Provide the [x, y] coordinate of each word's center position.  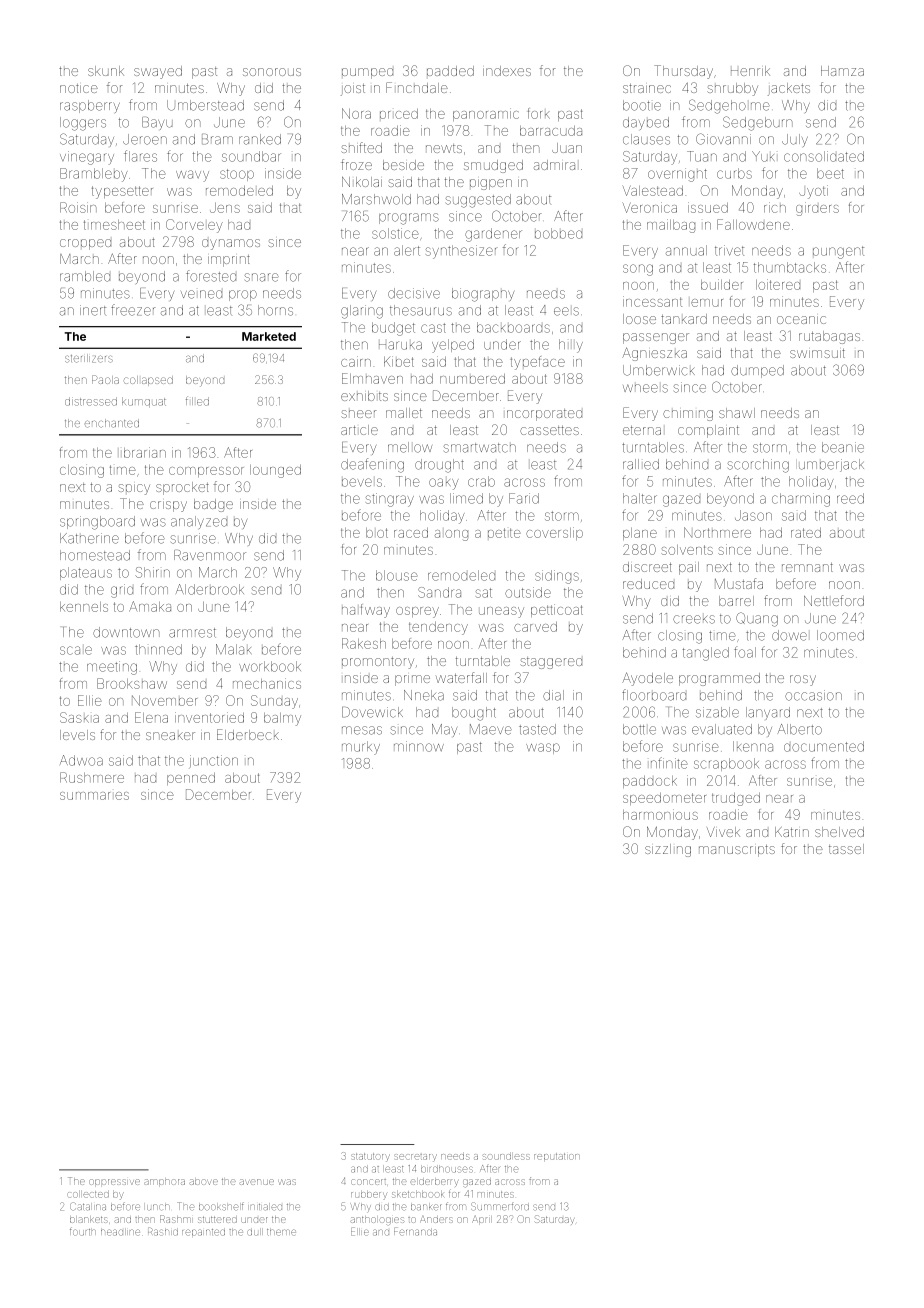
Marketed [269, 336]
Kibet [399, 361]
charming [801, 500]
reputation [556, 1156]
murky [361, 748]
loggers [83, 124]
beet [830, 173]
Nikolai [362, 182]
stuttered [217, 1220]
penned [191, 779]
